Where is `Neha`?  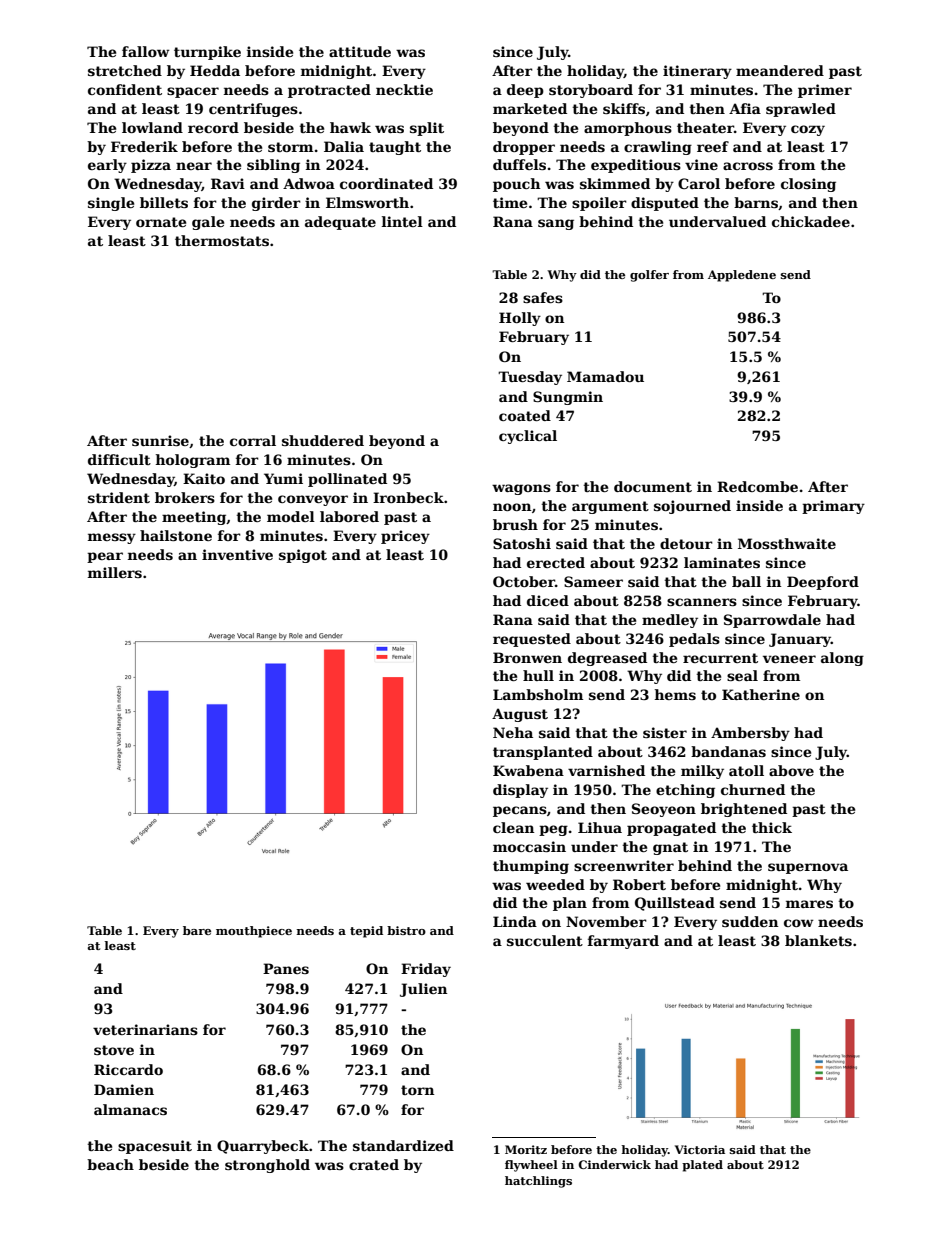 Neha is located at coordinates (513, 732).
